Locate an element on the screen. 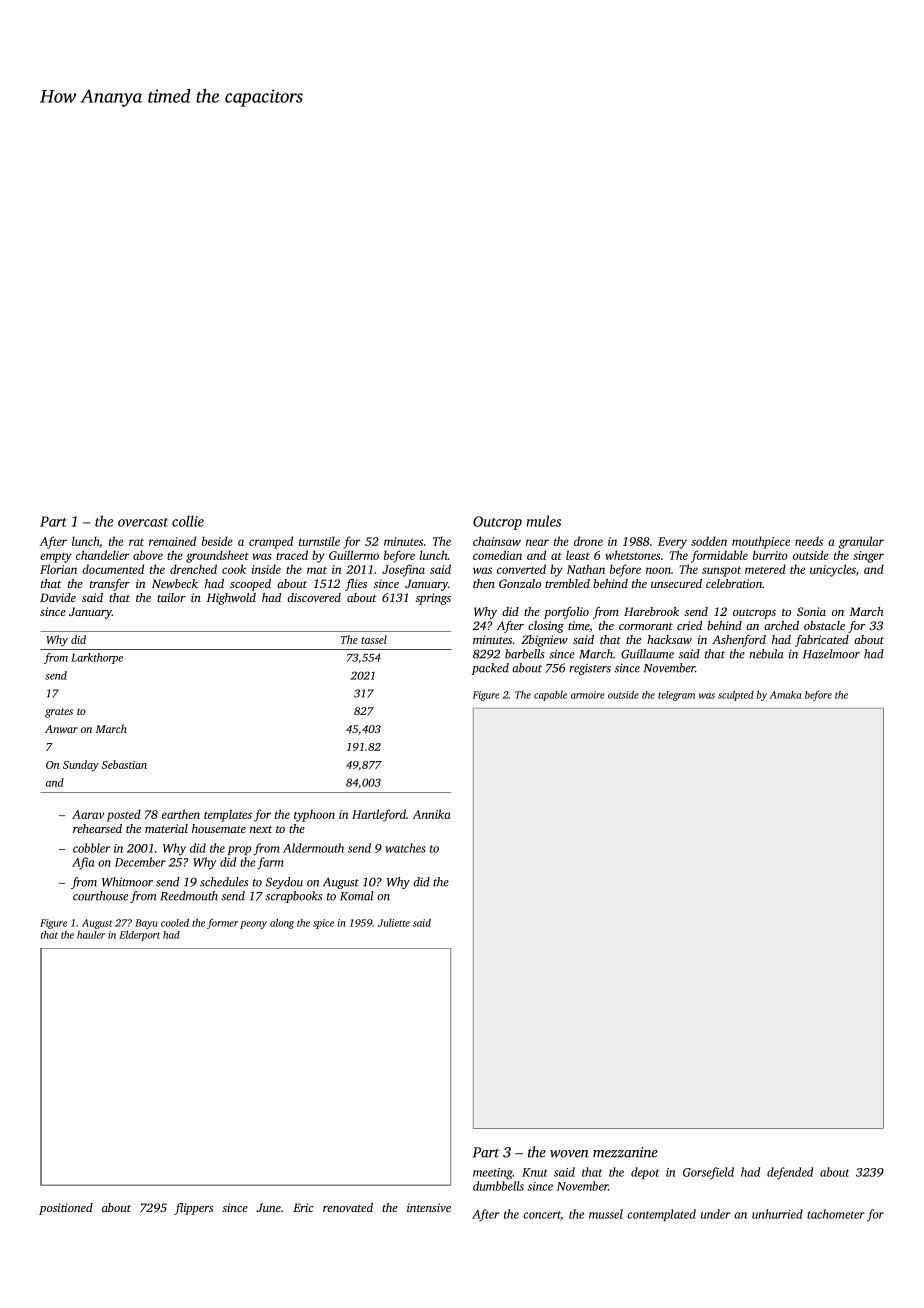  discovered is located at coordinates (314, 597).
